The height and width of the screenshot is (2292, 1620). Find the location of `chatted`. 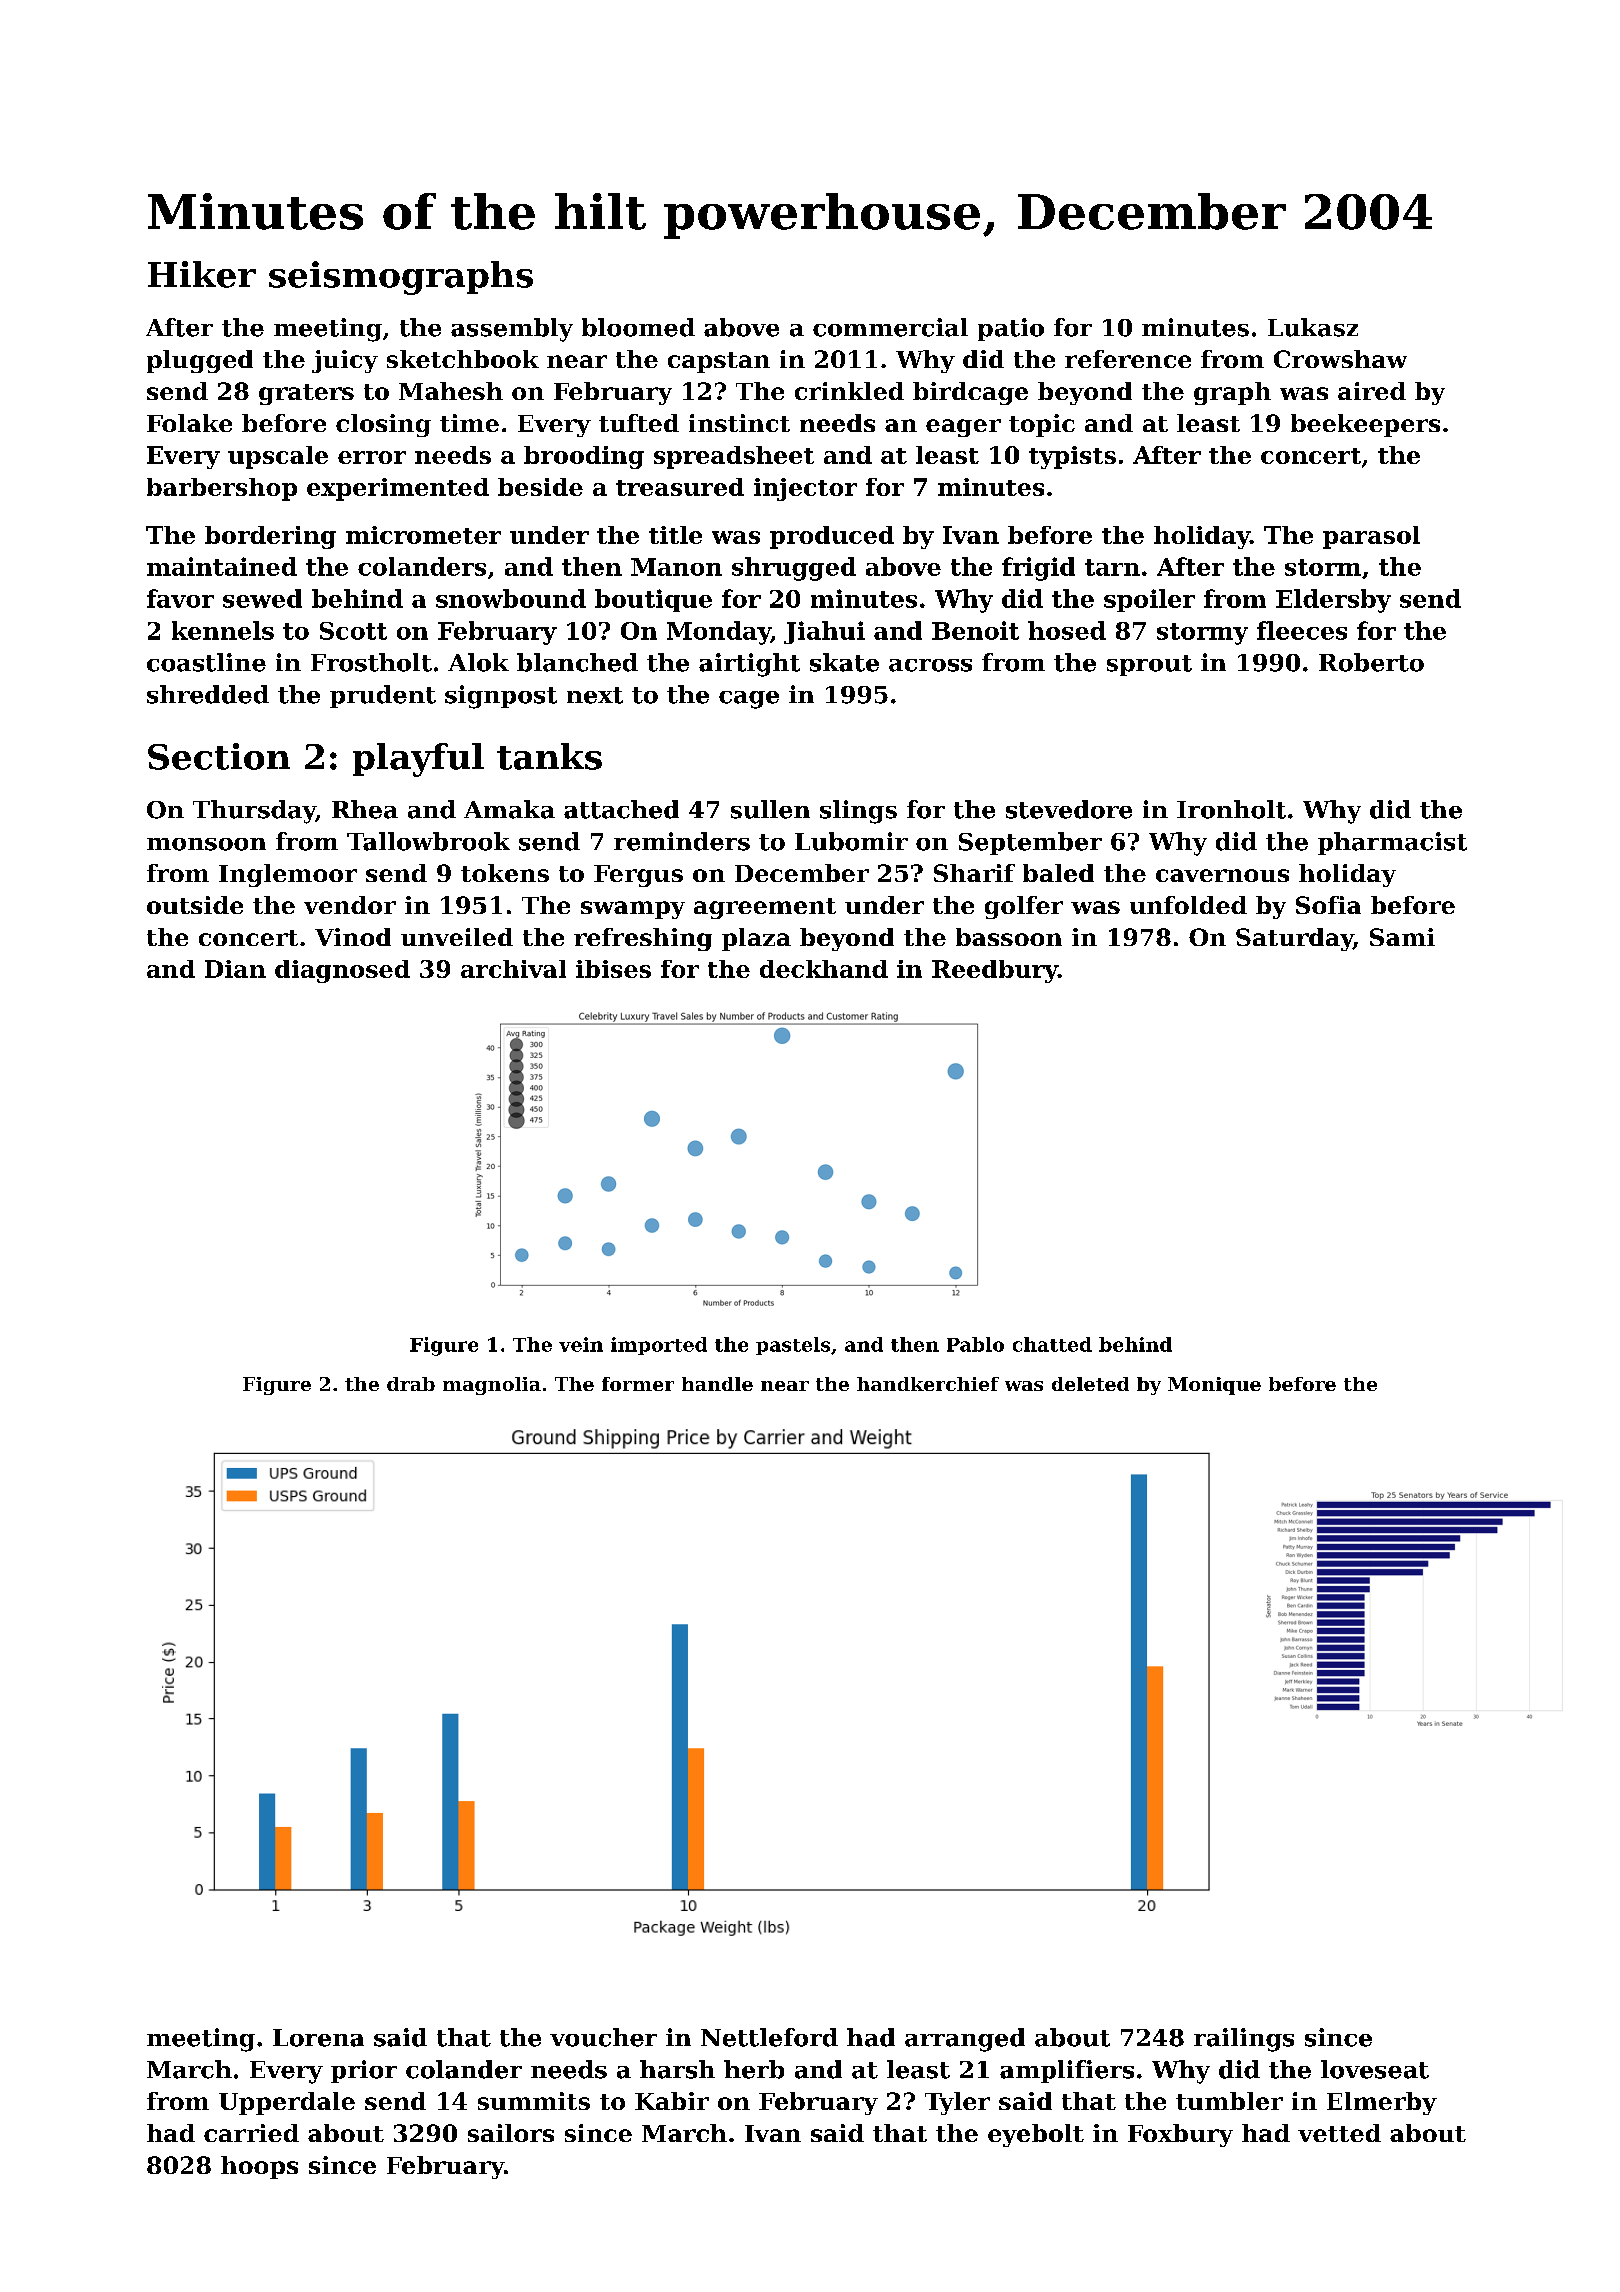

chatted is located at coordinates (1052, 1344).
